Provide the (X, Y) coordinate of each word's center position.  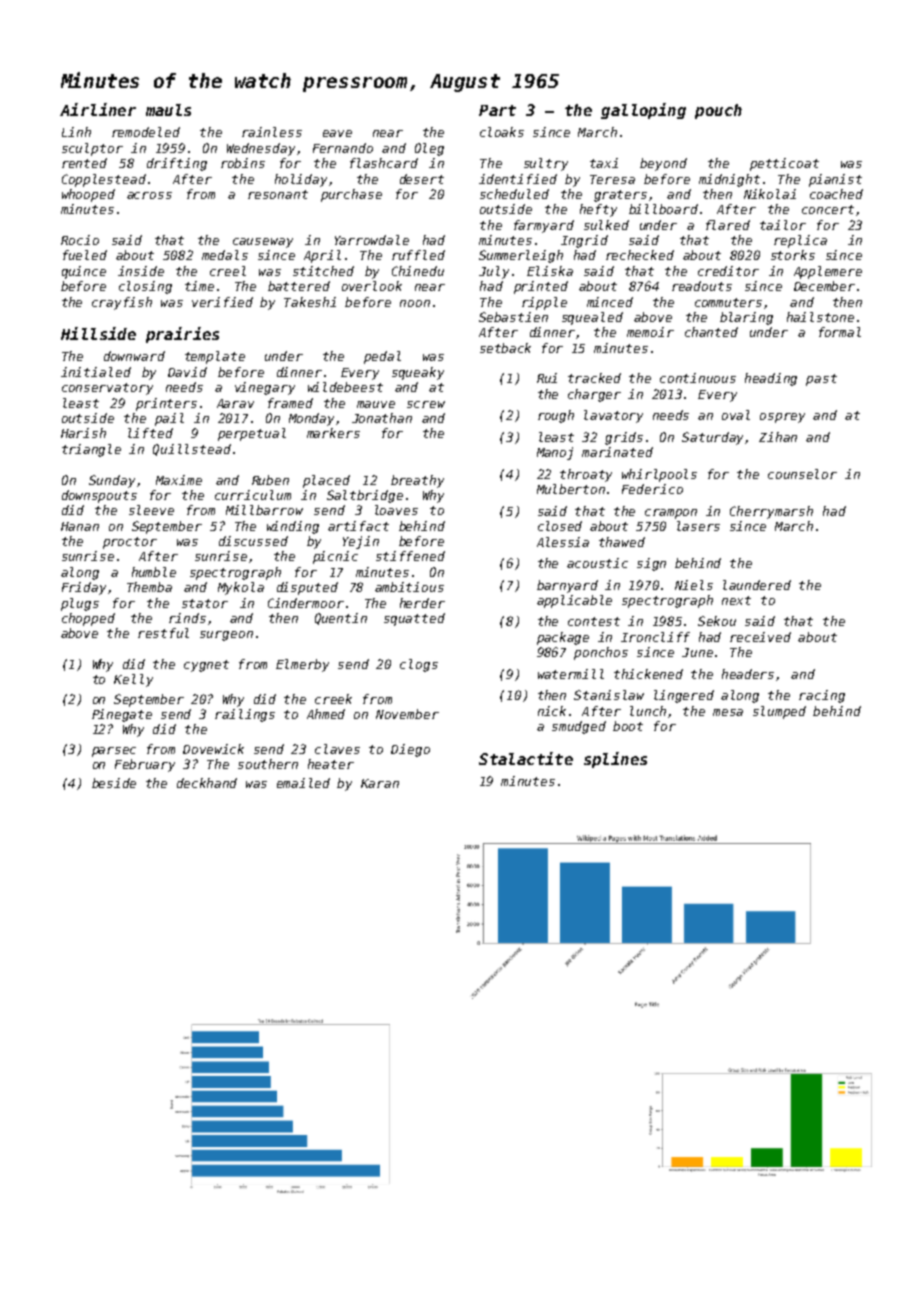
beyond (663, 164)
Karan (380, 783)
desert (422, 179)
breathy (417, 481)
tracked (594, 378)
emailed (303, 783)
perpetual (252, 434)
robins (243, 163)
